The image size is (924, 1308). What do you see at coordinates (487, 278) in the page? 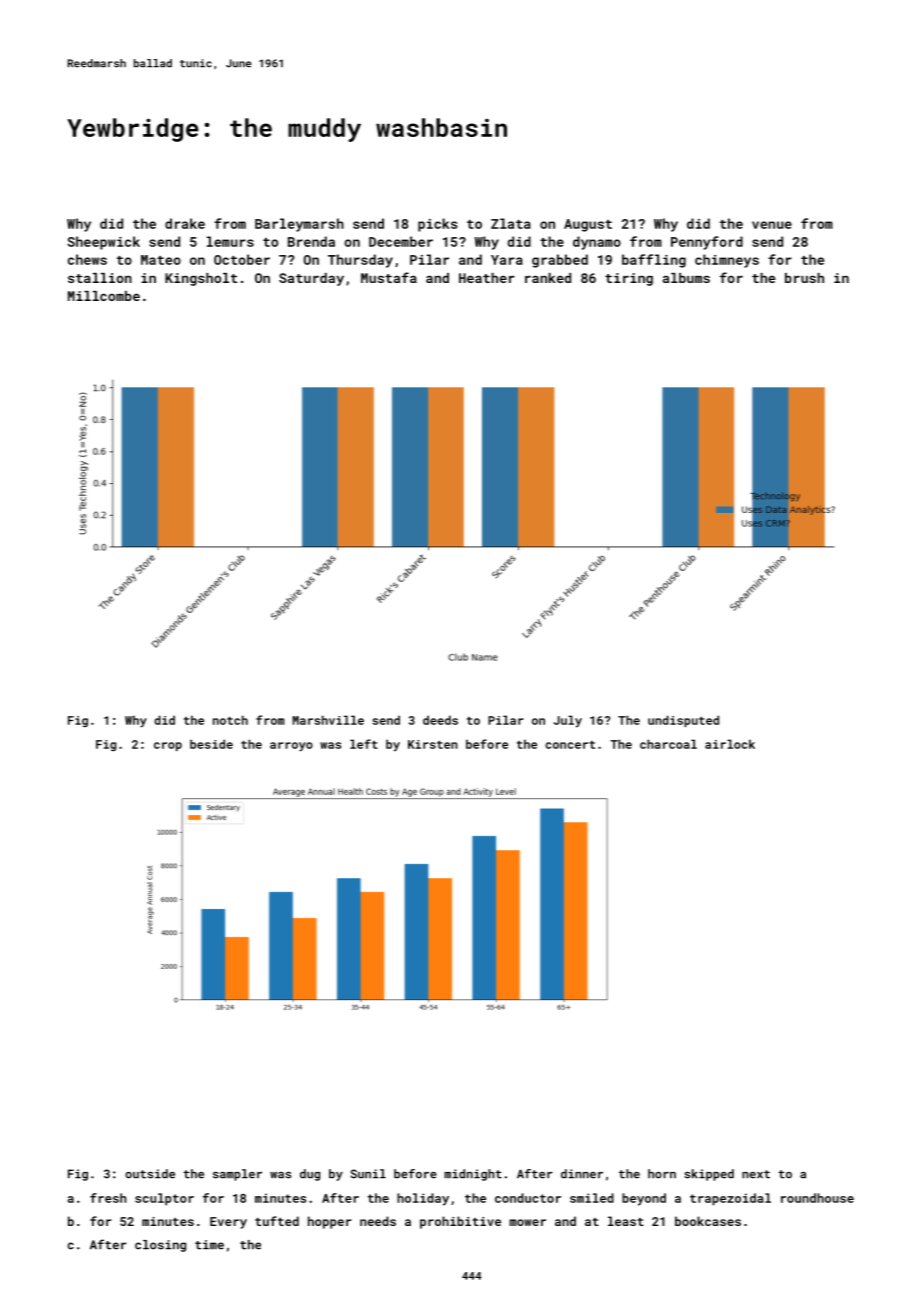
I see `Heather` at bounding box center [487, 278].
